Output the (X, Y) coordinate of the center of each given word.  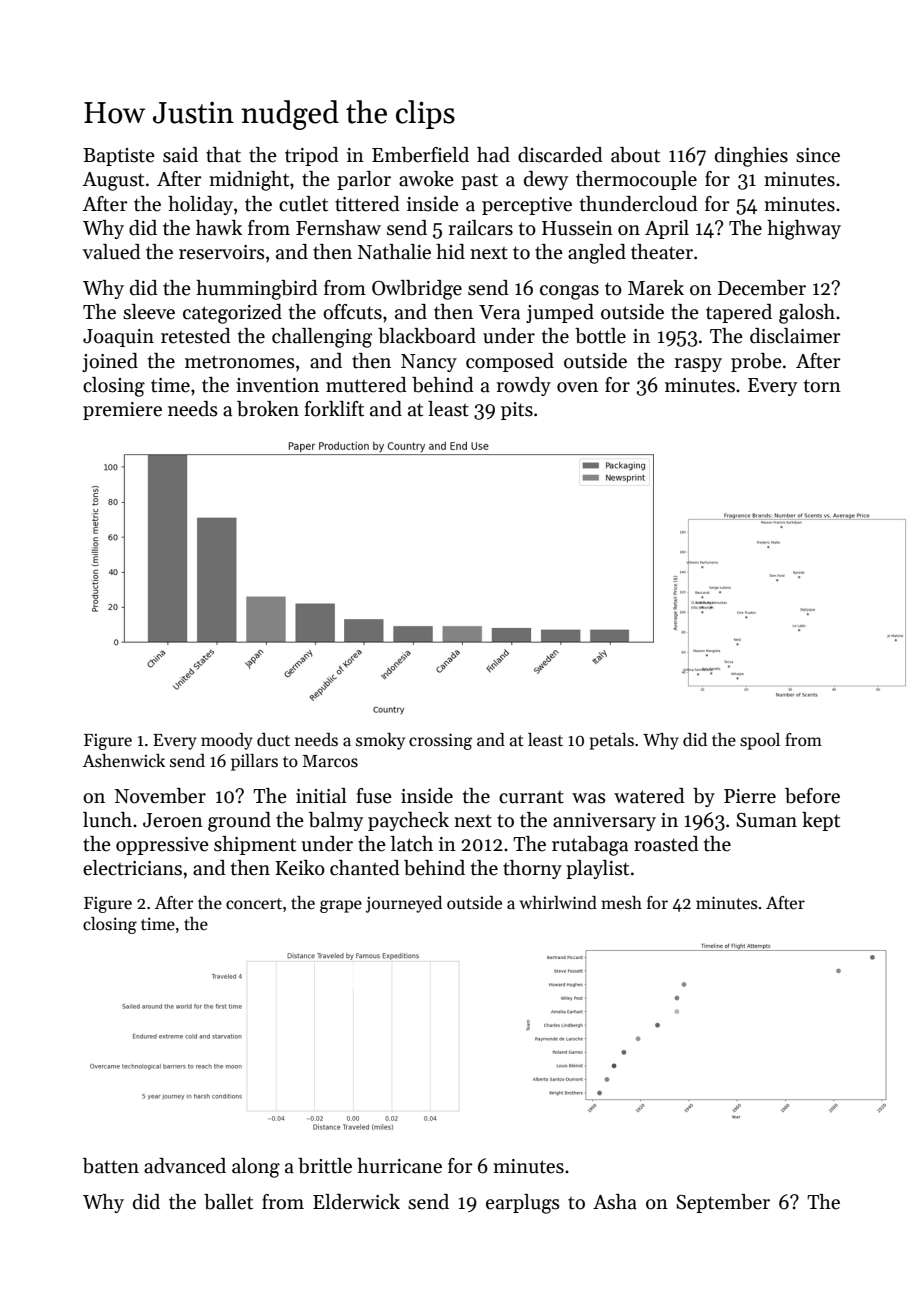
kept (821, 821)
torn (822, 386)
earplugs (523, 1204)
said (180, 155)
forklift (334, 409)
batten (111, 1166)
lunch (107, 820)
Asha (615, 1202)
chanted (365, 868)
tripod (312, 156)
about (635, 155)
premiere (122, 411)
